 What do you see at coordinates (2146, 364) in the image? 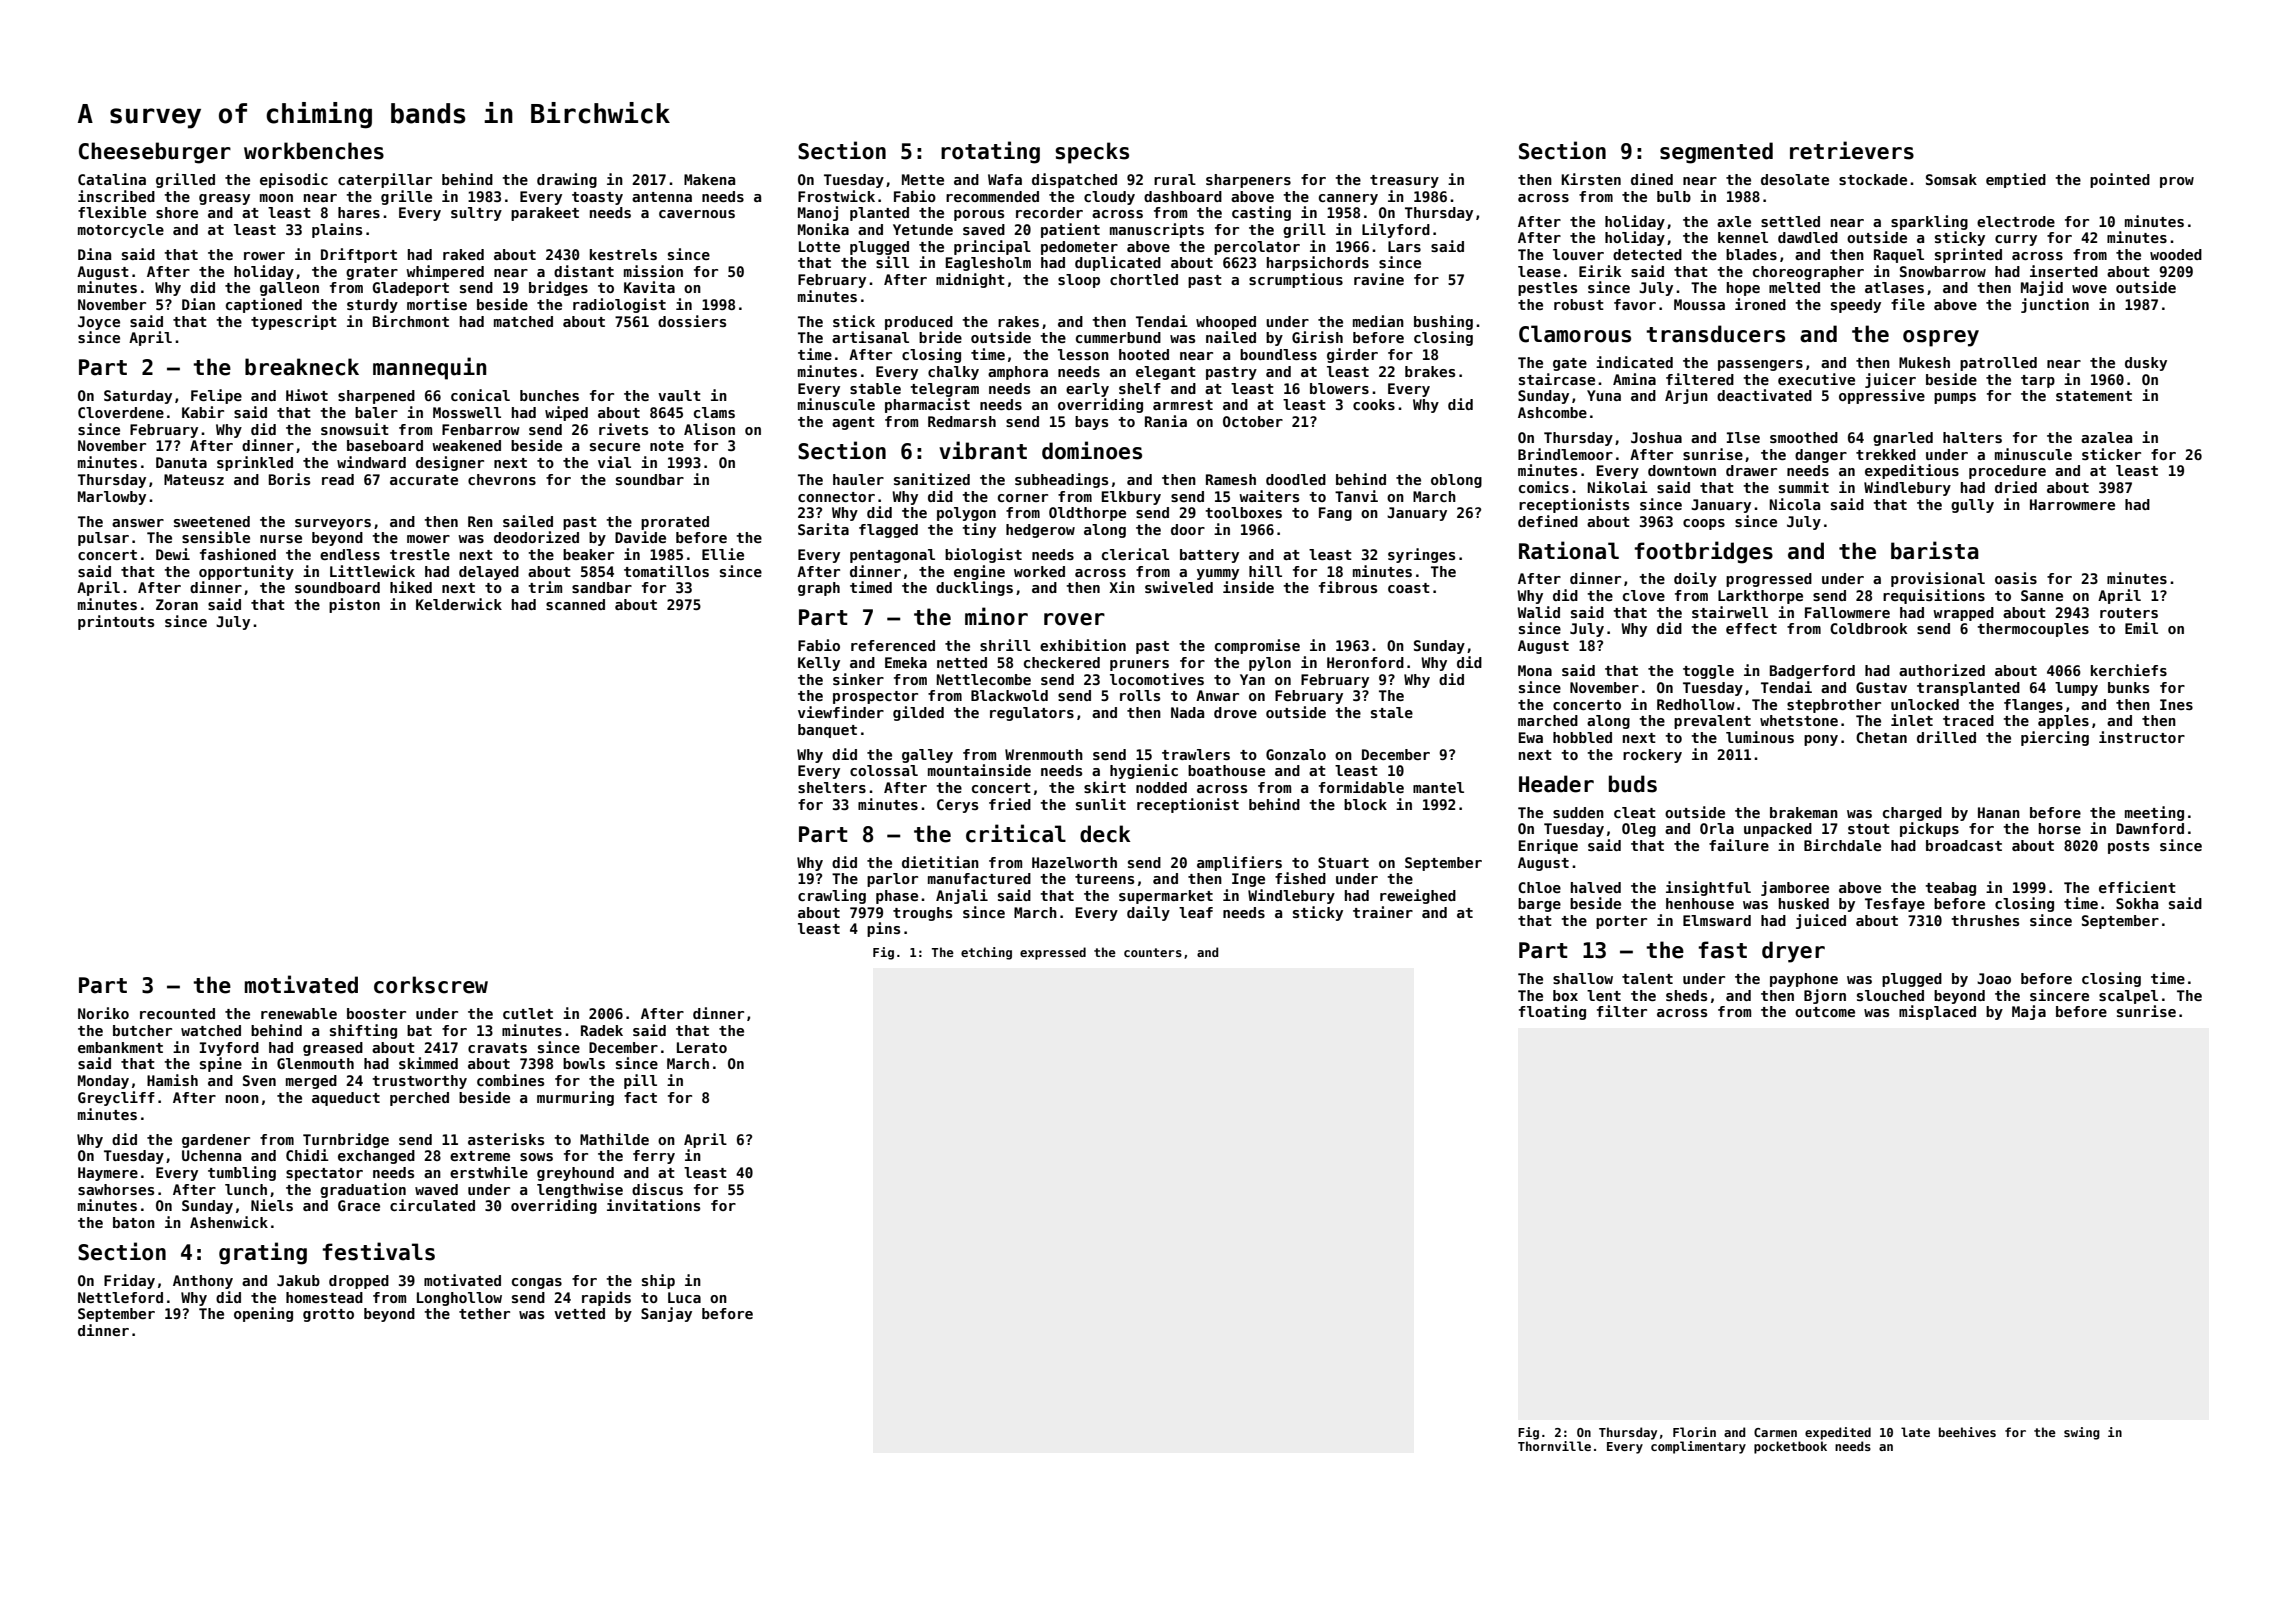
I see `dusky` at bounding box center [2146, 364].
